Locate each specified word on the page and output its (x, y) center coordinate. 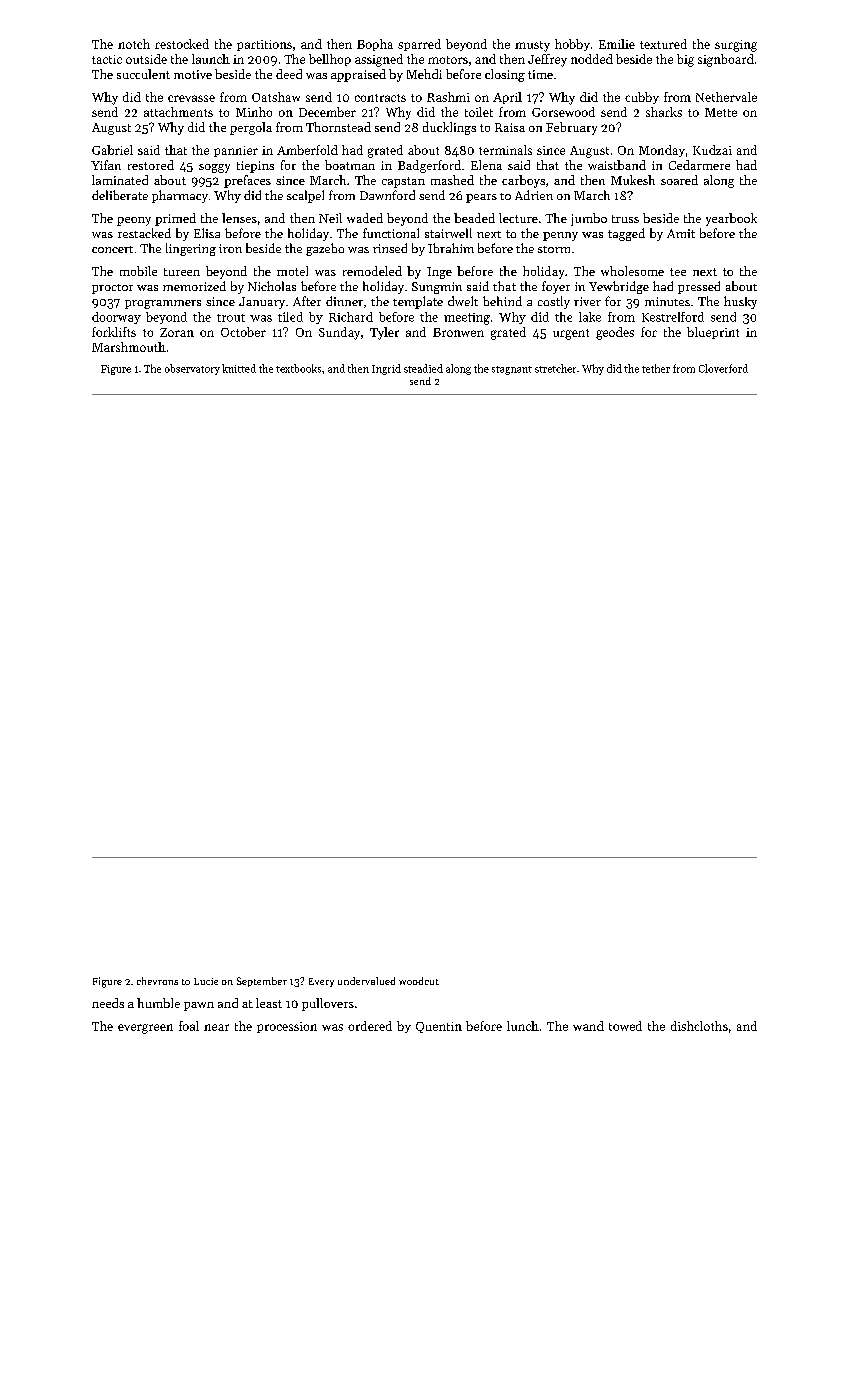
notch (134, 44)
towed (625, 1026)
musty (532, 46)
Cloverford (723, 368)
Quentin (439, 1027)
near (216, 1027)
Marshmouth (129, 347)
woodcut (419, 981)
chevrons (157, 981)
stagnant (512, 370)
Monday (662, 151)
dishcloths (699, 1026)
